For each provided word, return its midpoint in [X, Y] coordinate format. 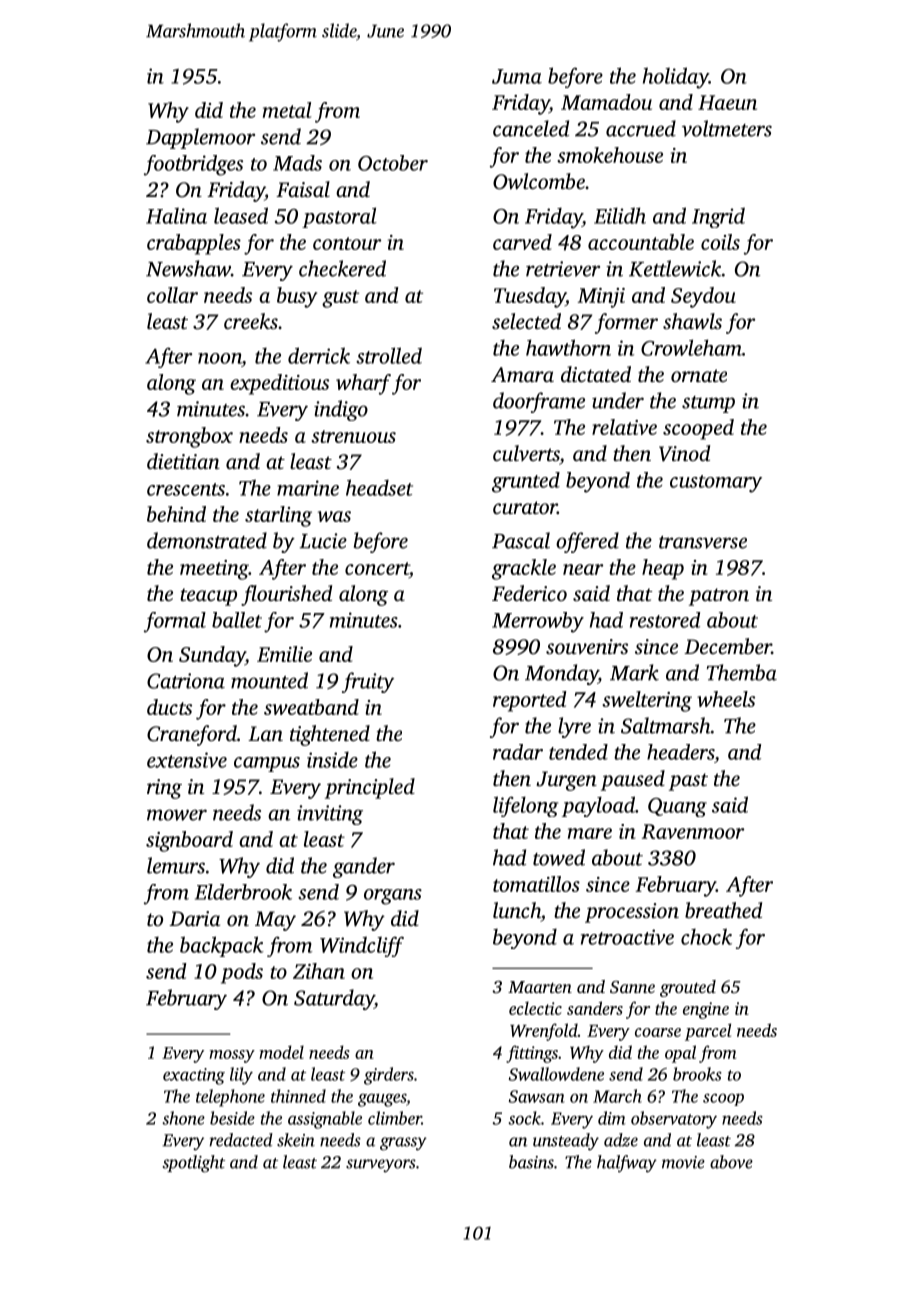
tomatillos [536, 884]
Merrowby [538, 622]
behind [176, 514]
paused [633, 780]
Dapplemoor [200, 138]
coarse [658, 1032]
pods [242, 973]
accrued [641, 128]
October [393, 163]
